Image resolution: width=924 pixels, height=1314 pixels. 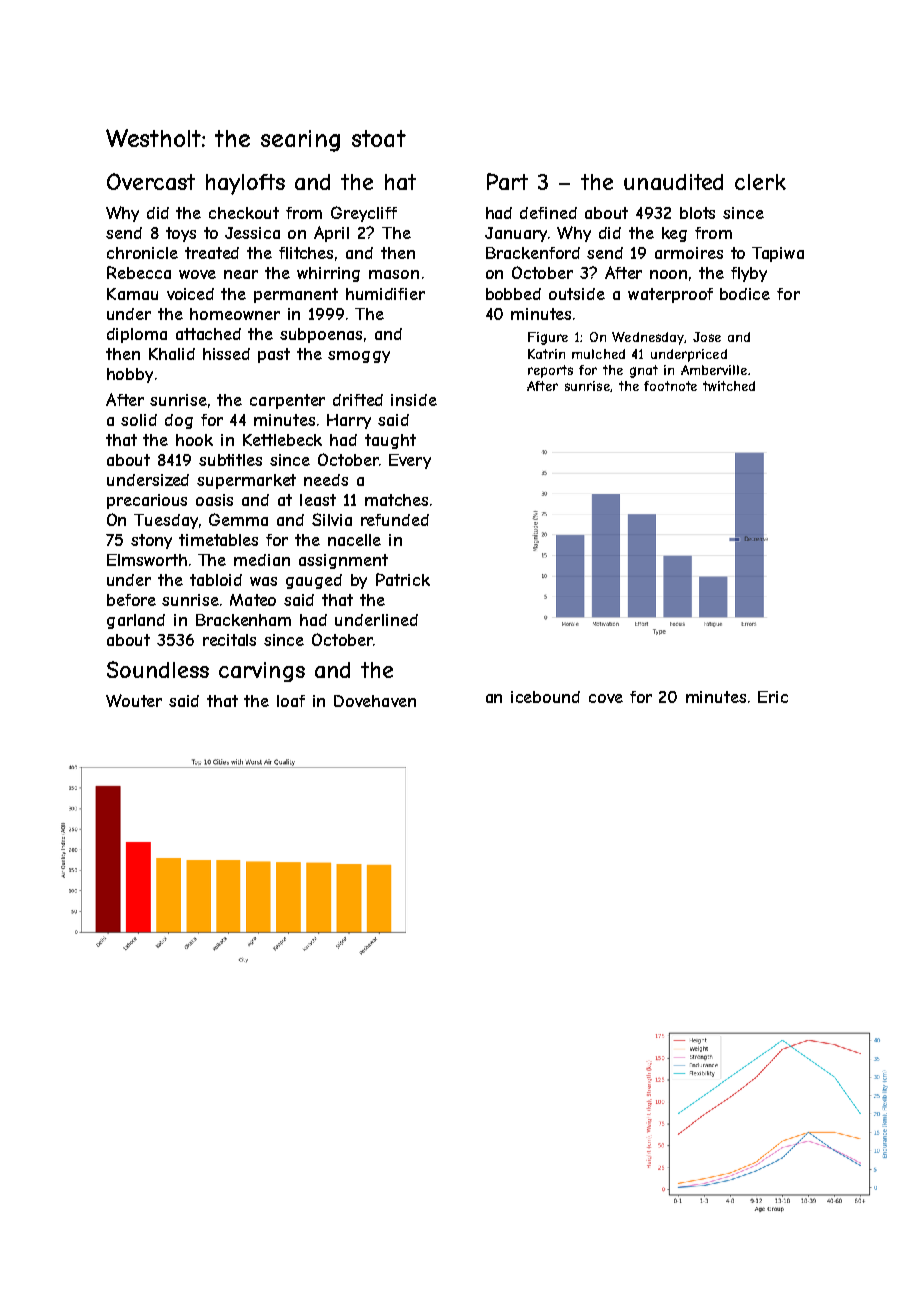 What do you see at coordinates (745, 294) in the page?
I see `bodice` at bounding box center [745, 294].
